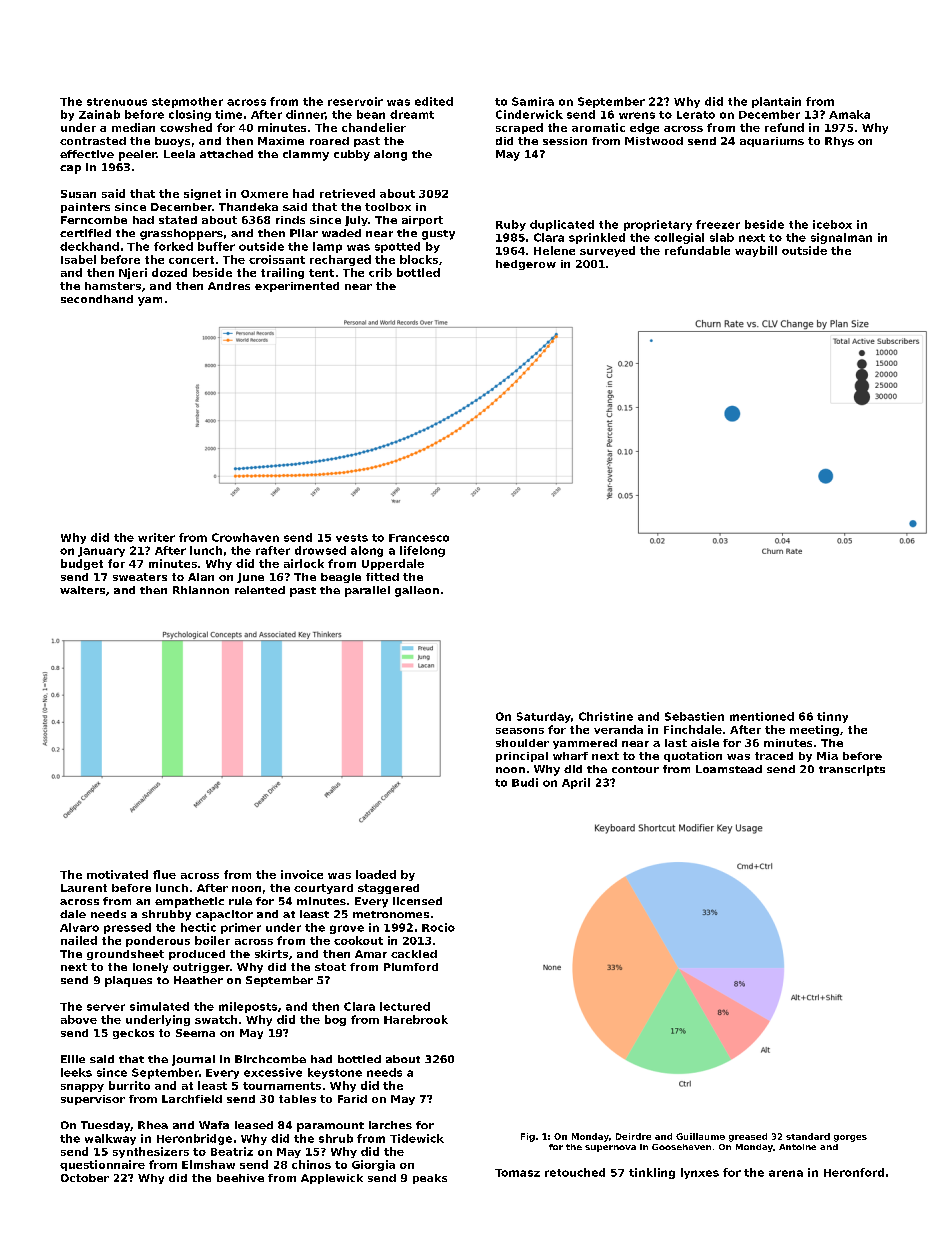 This document has width=952, height=1233. I want to click on Rhea, so click(153, 1125).
